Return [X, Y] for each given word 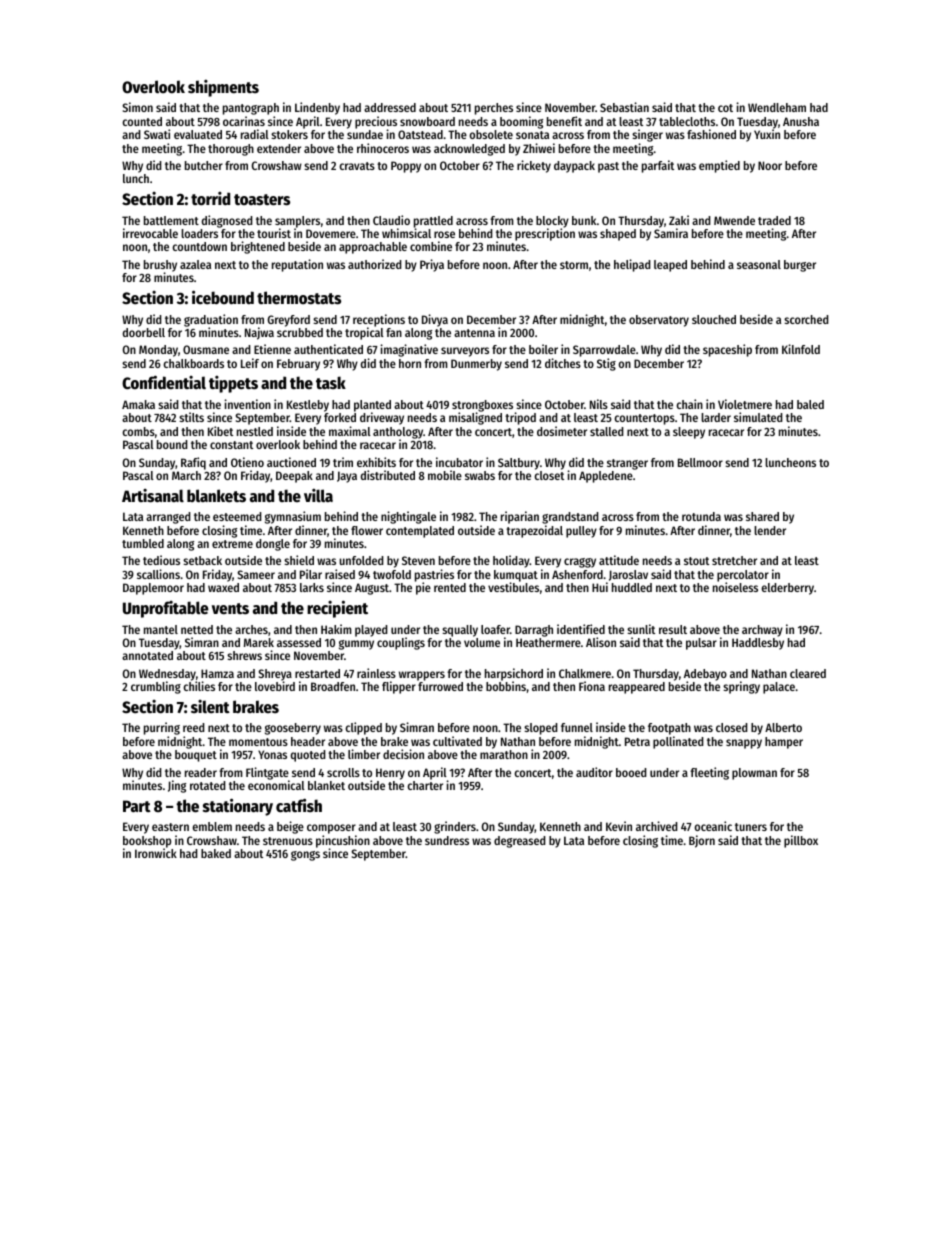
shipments [223, 88]
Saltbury [519, 464]
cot [725, 108]
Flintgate [267, 773]
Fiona [592, 686]
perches [494, 109]
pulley [581, 532]
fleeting [709, 773]
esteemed [237, 516]
